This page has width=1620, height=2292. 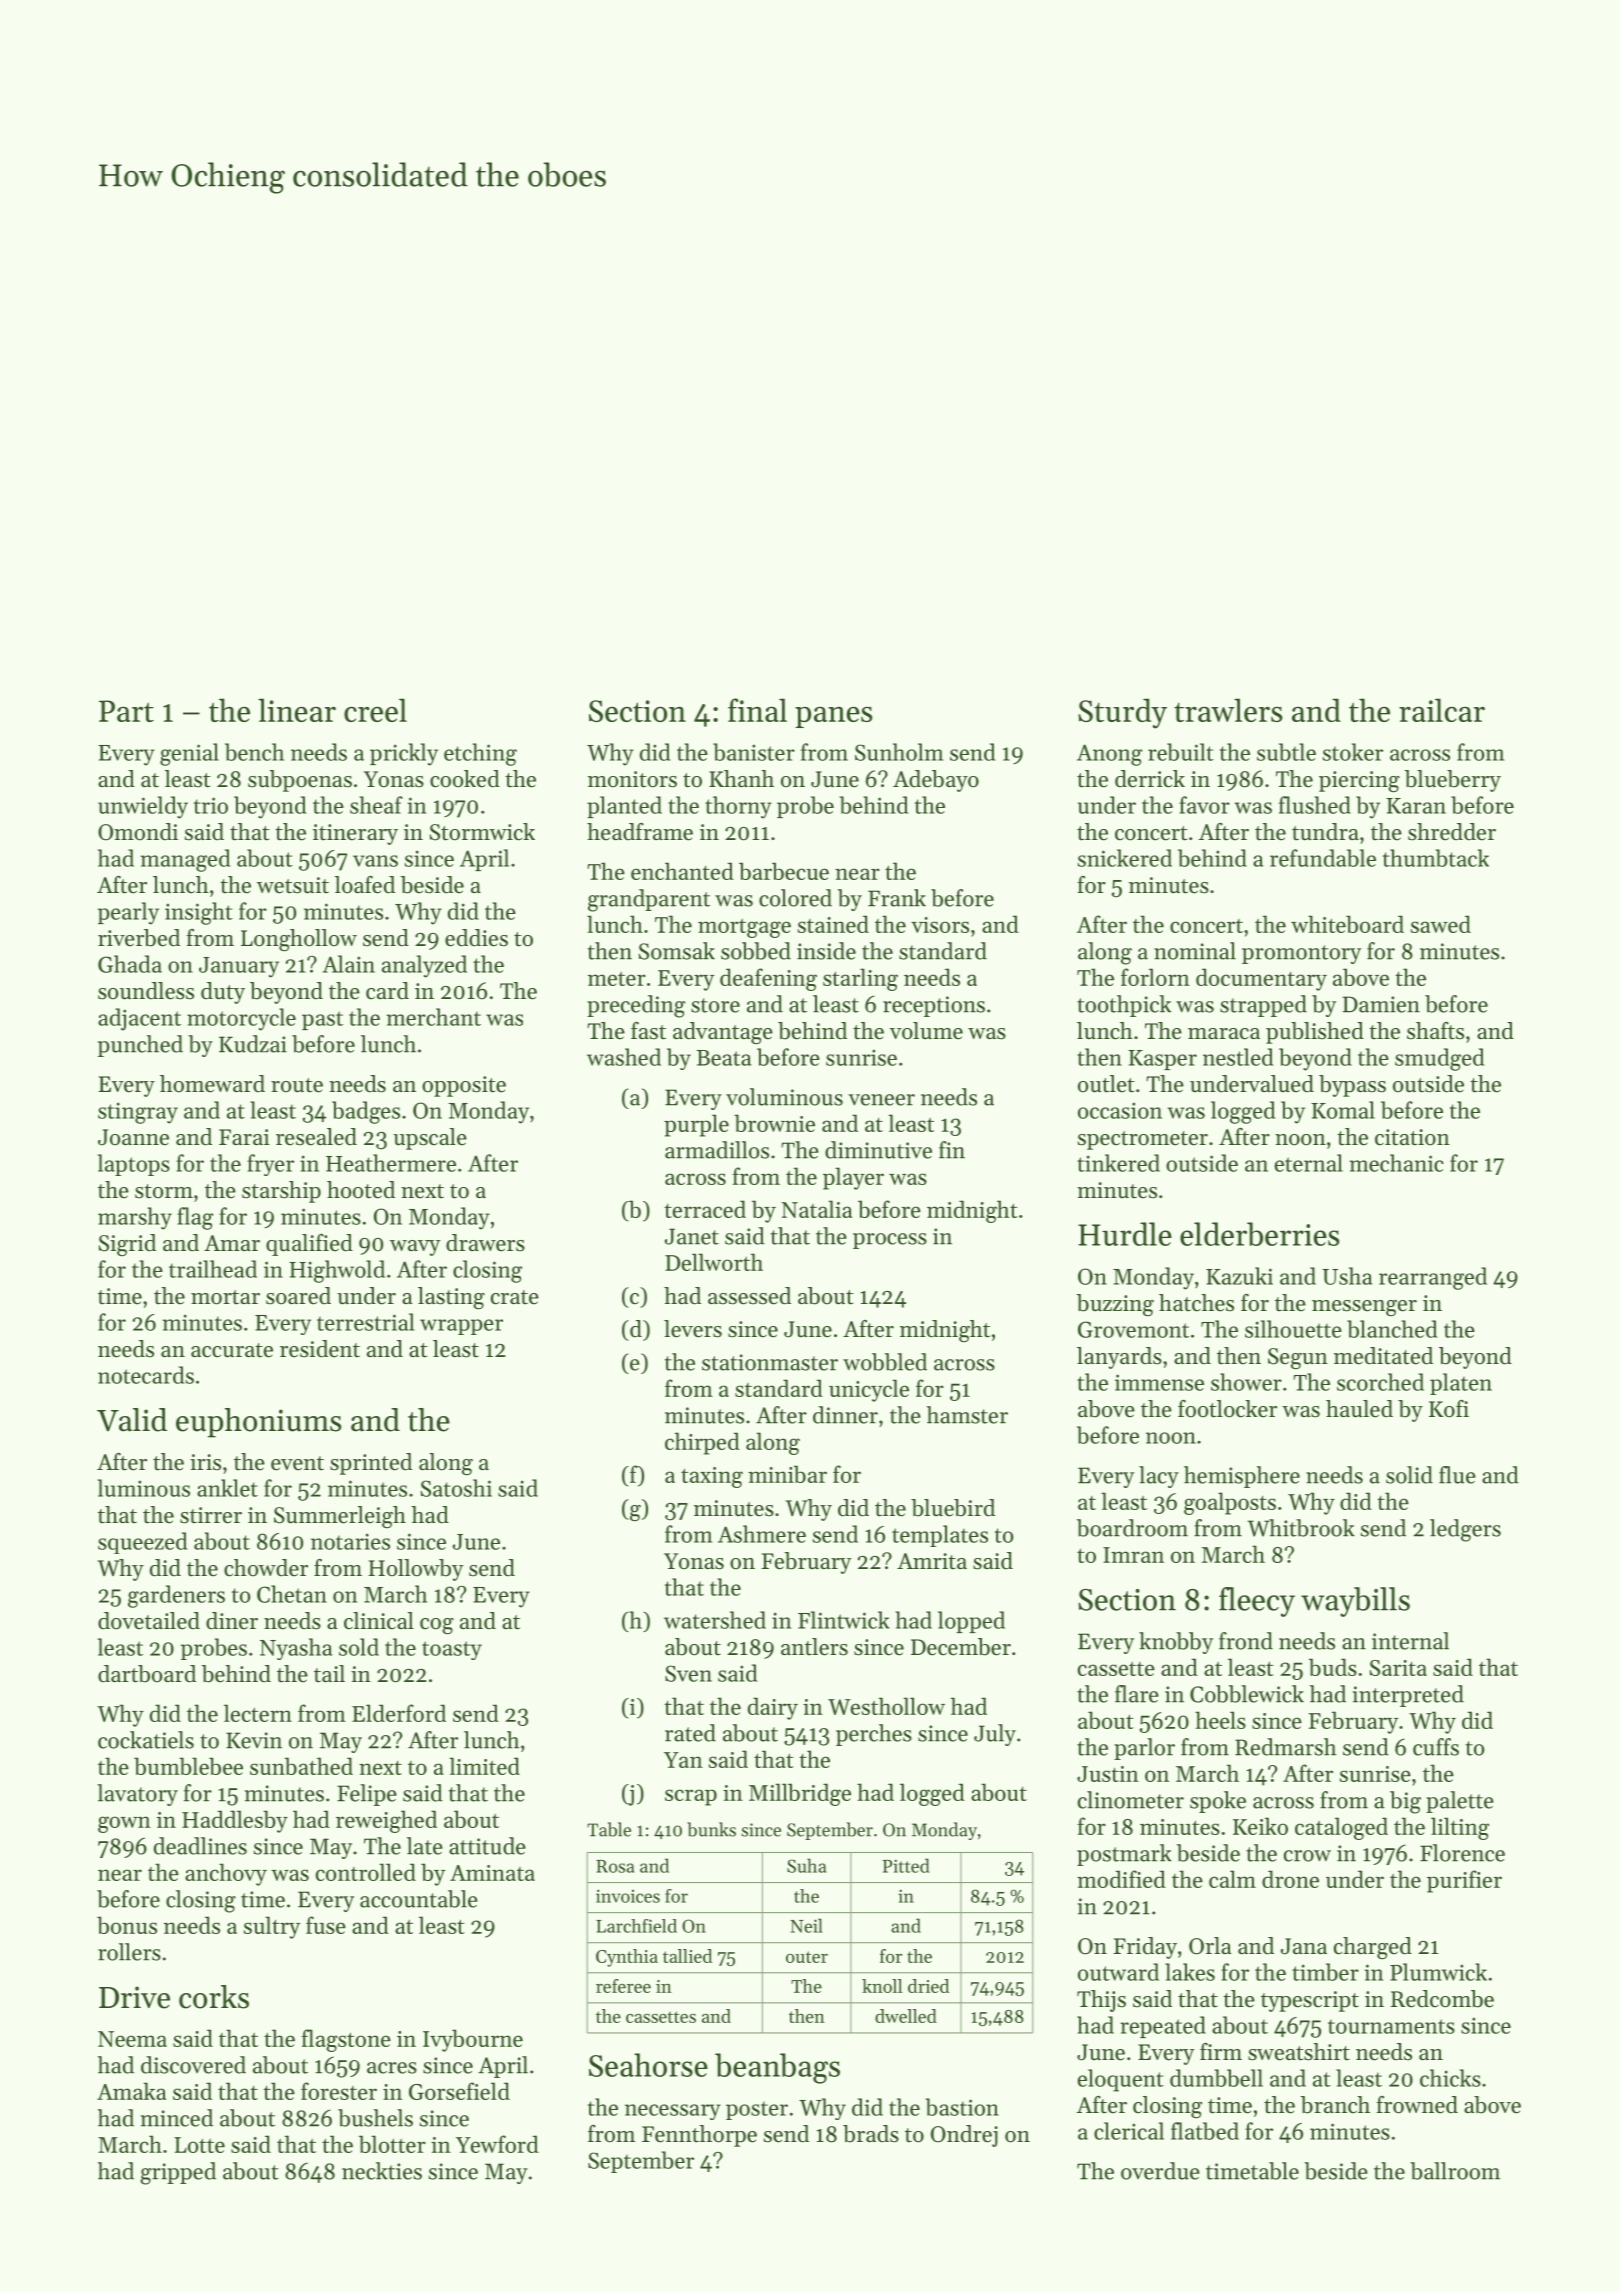 I want to click on Sturdy, so click(x=1122, y=713).
